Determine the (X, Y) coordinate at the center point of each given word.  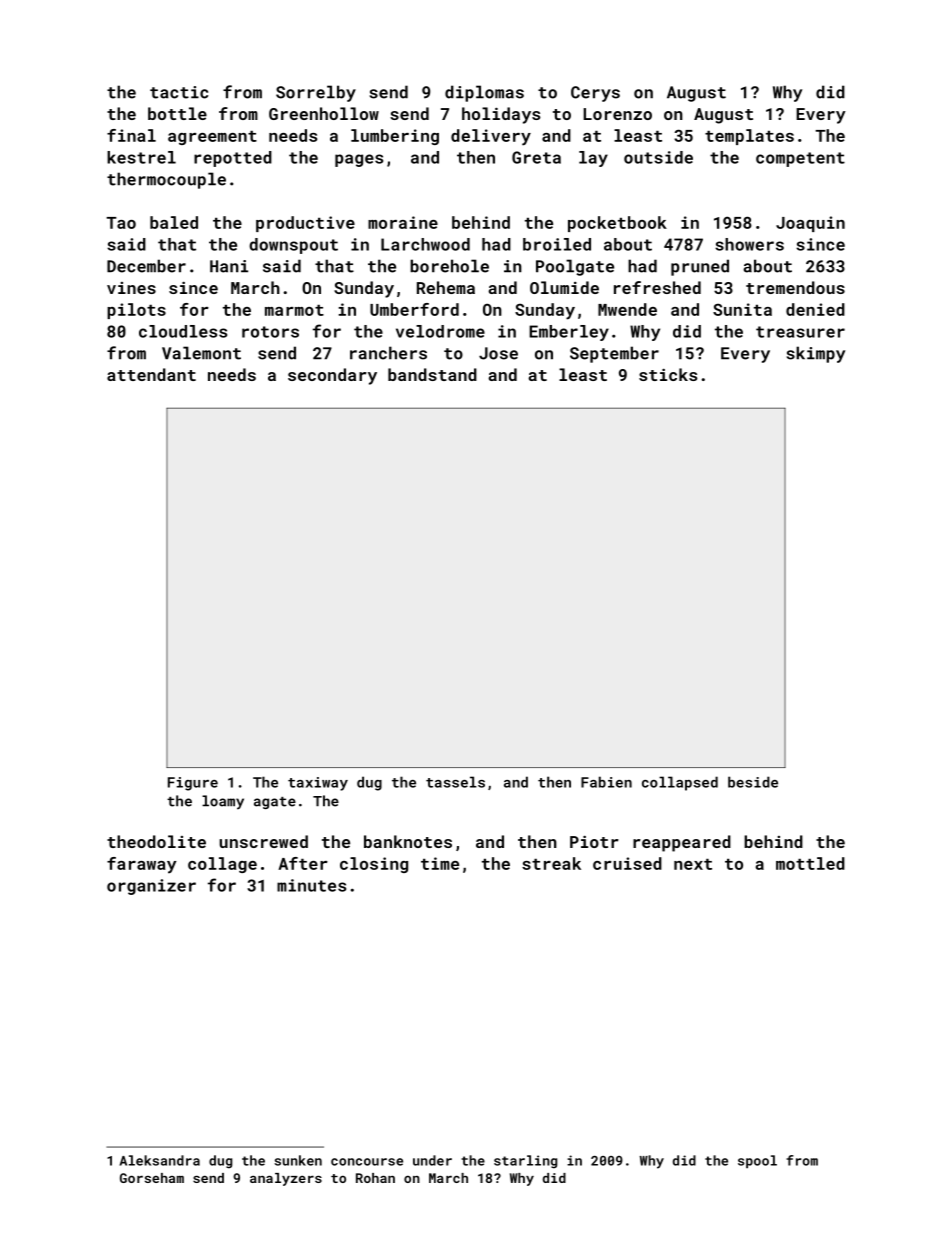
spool (757, 1161)
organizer (151, 887)
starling (525, 1162)
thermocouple (166, 180)
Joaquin (810, 224)
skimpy (815, 354)
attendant (151, 374)
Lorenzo (617, 114)
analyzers (286, 1179)
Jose (498, 353)
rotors (270, 332)
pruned (700, 267)
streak (551, 863)
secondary (332, 376)
